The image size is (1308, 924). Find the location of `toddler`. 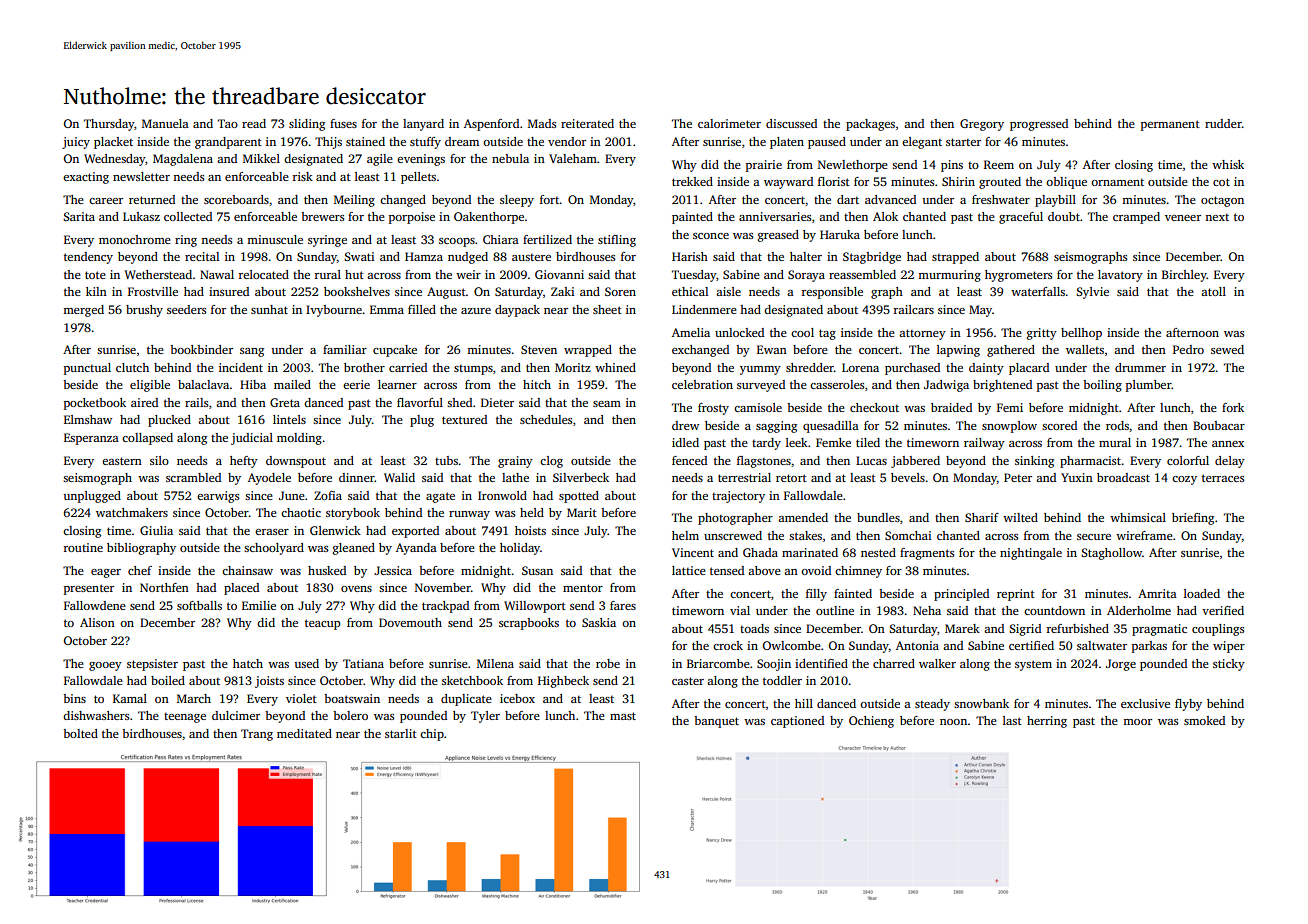

toddler is located at coordinates (782, 680).
